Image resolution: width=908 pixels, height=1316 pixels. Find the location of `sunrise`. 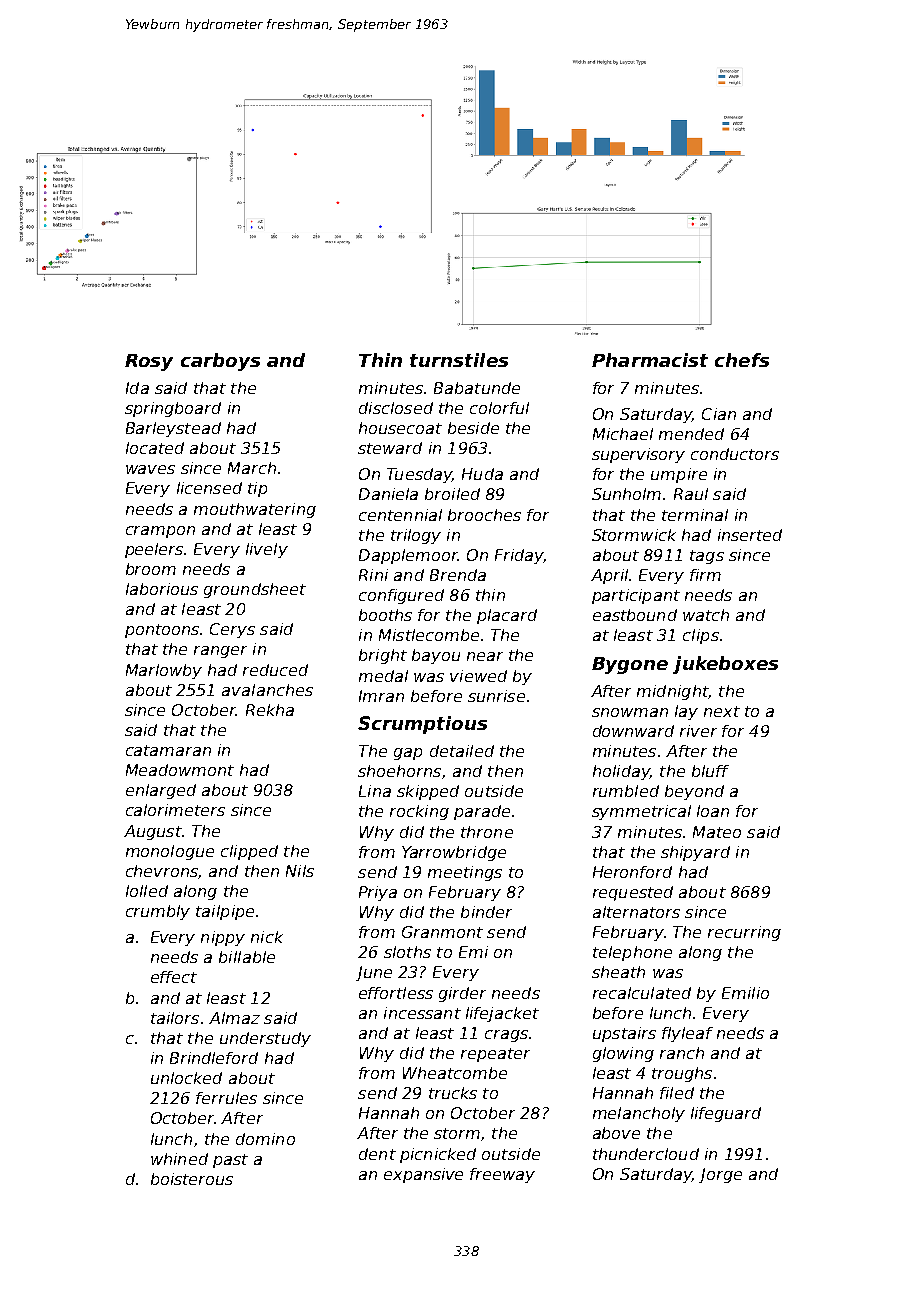

sunrise is located at coordinates (496, 696).
